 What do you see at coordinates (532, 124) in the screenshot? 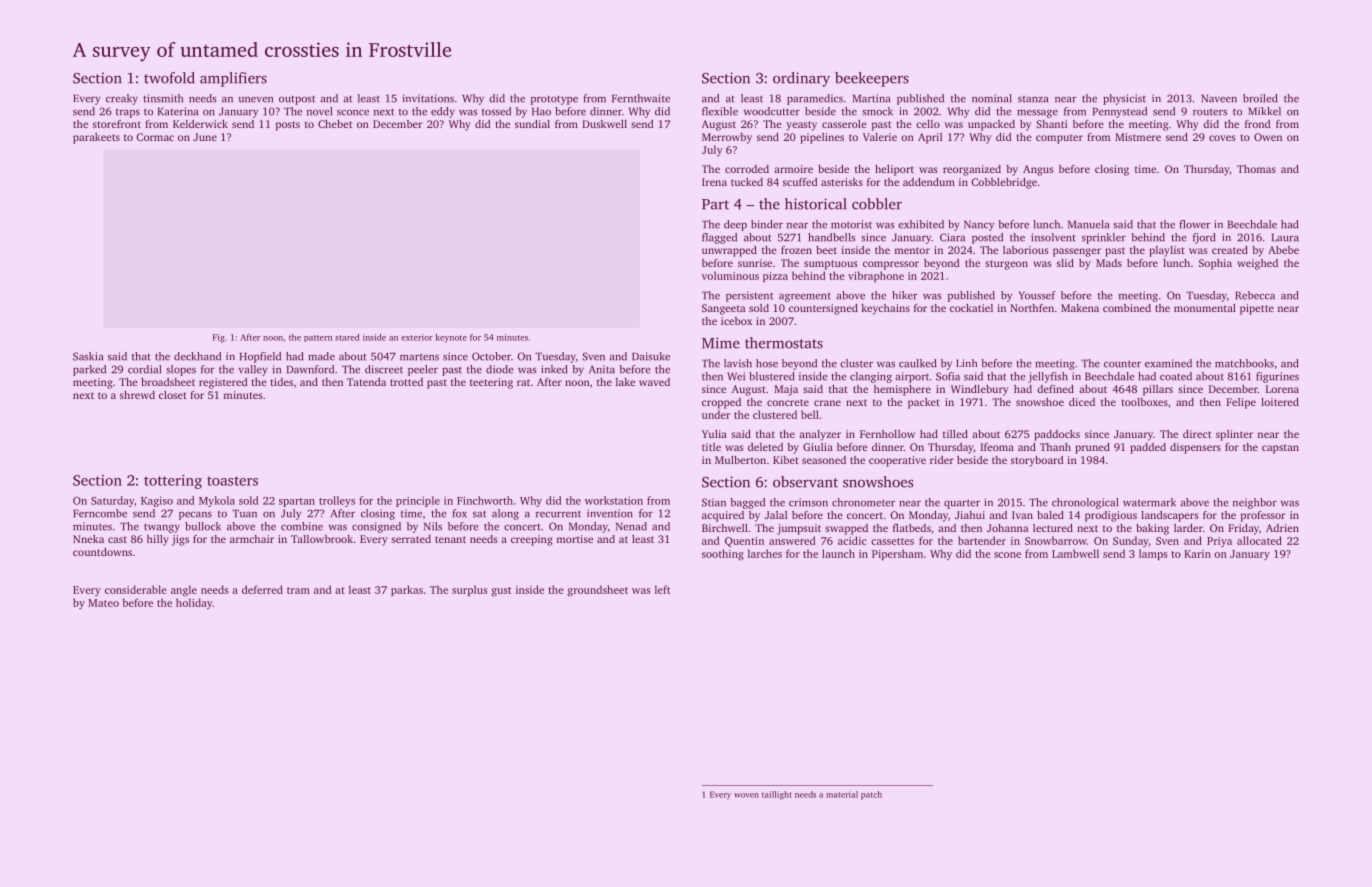
I see `sundial` at bounding box center [532, 124].
